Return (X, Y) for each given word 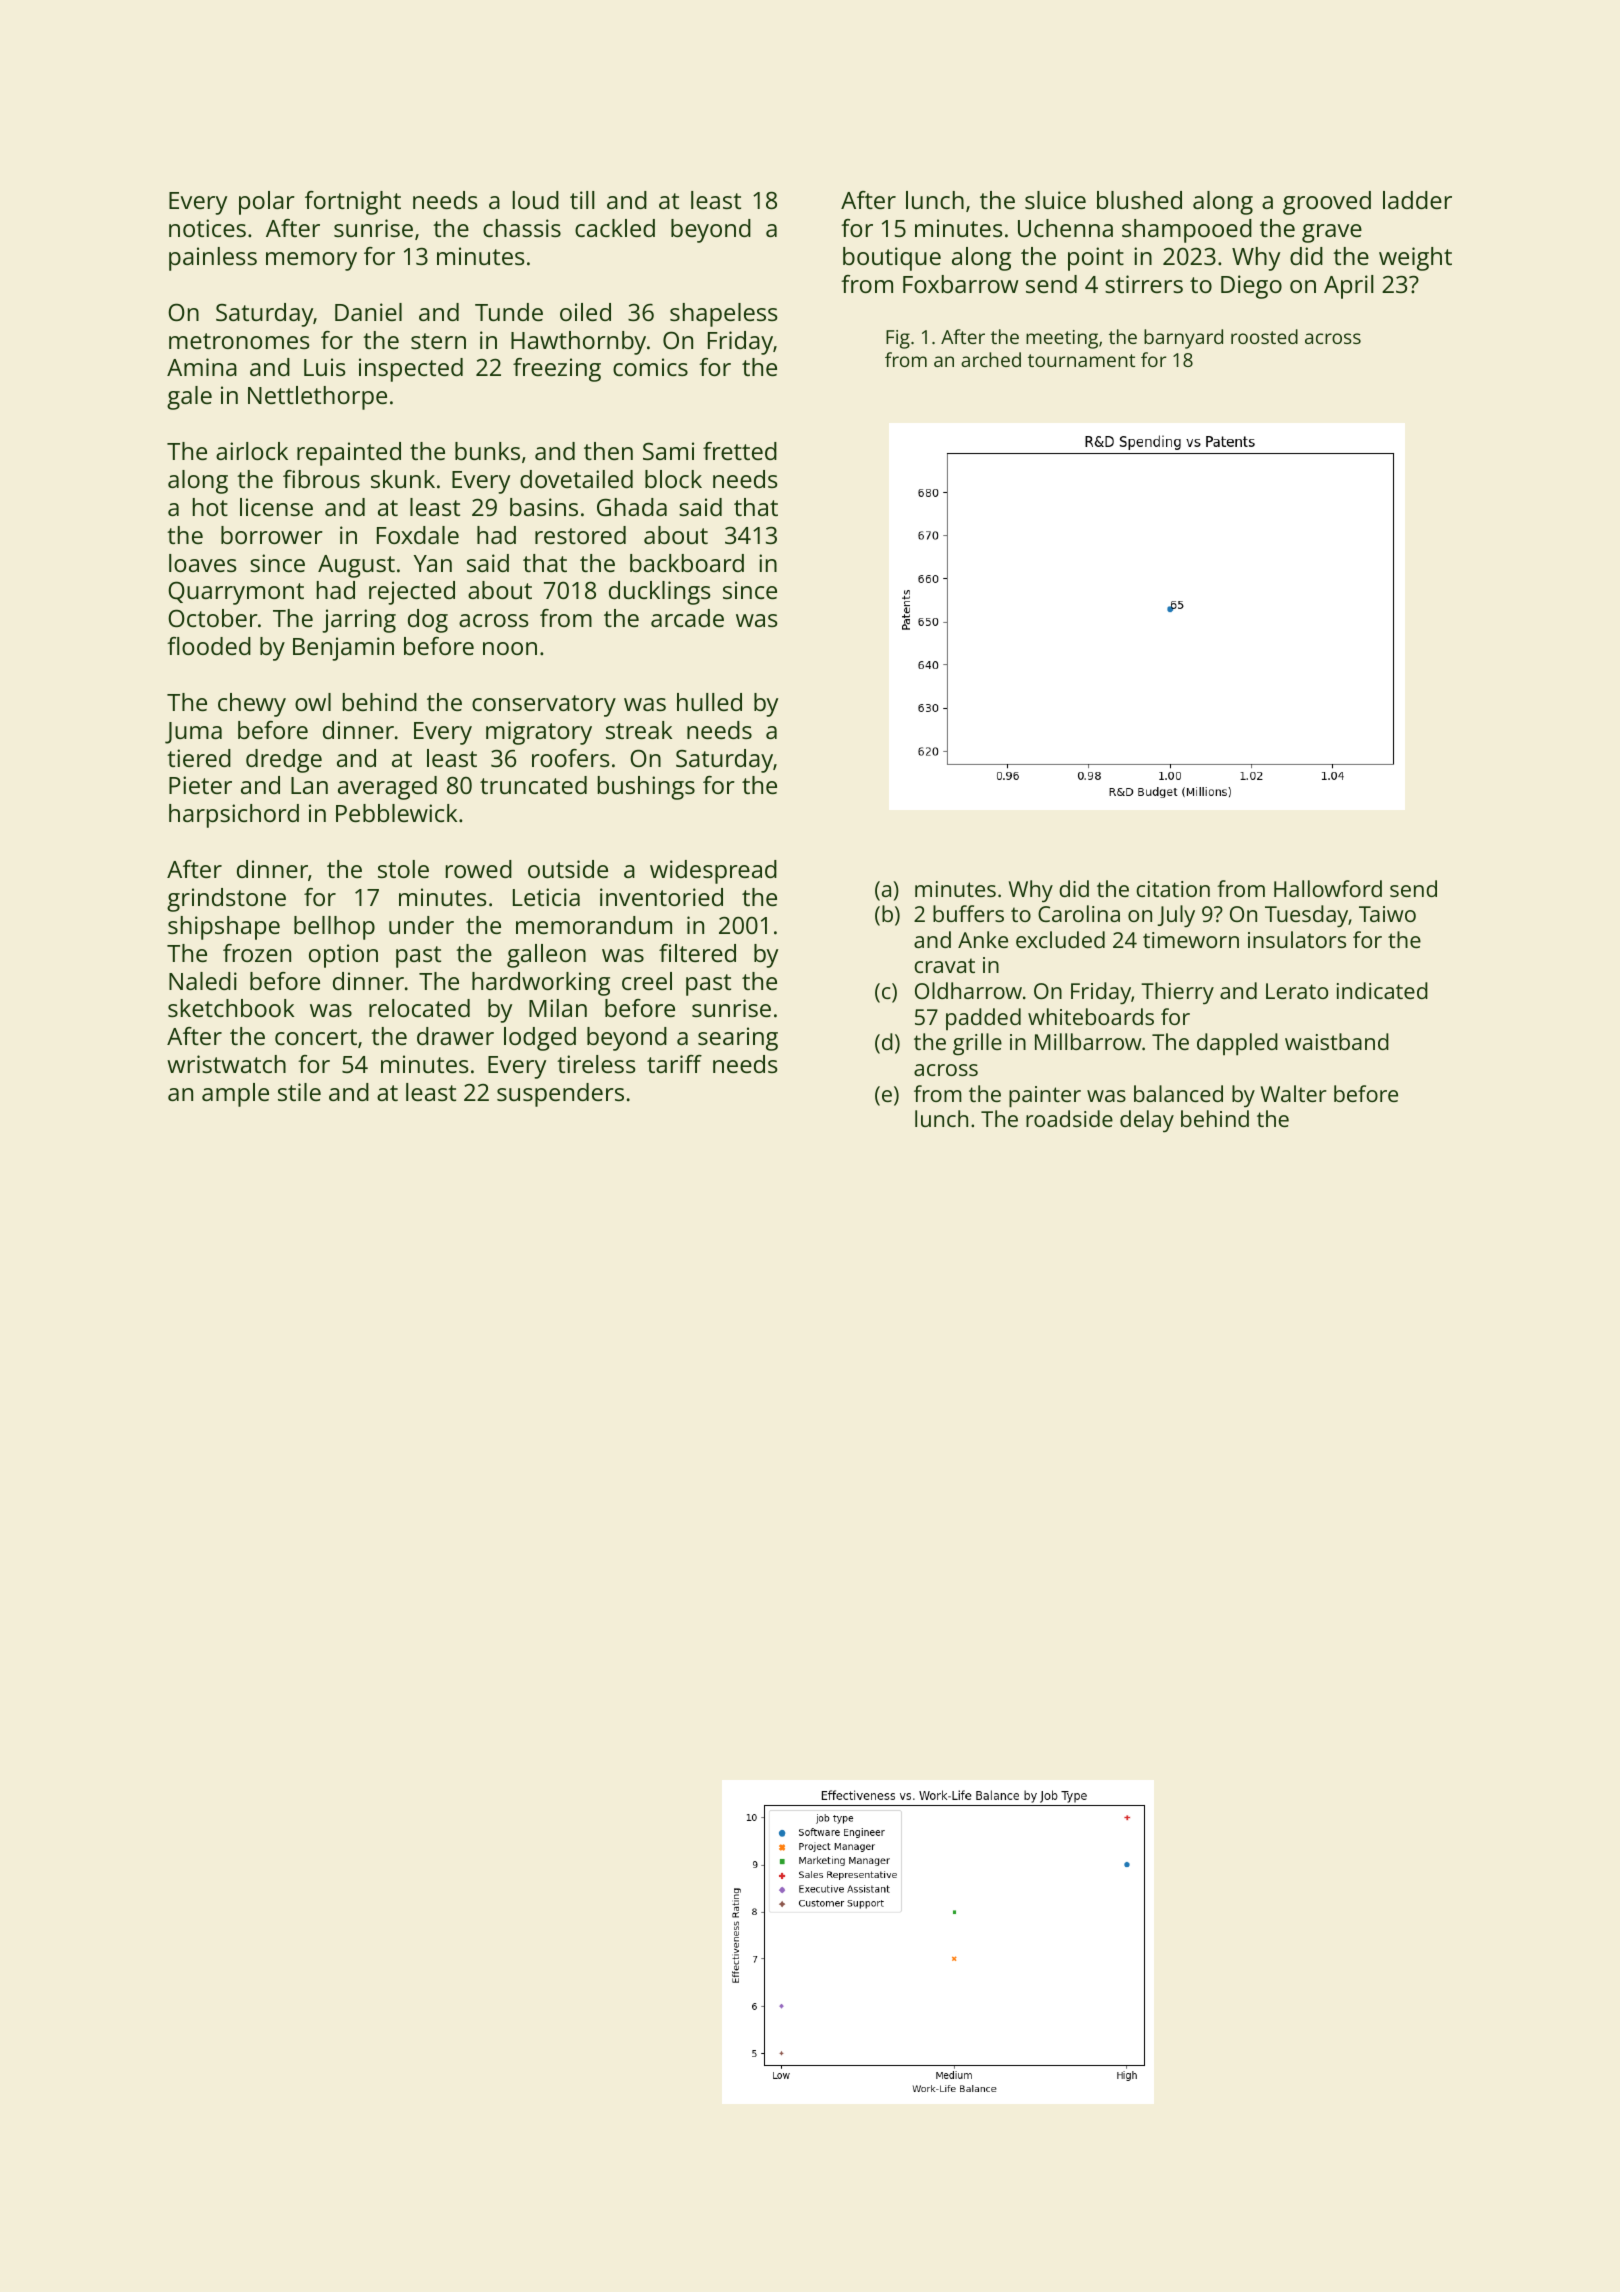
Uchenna (1065, 228)
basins (544, 507)
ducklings (660, 593)
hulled (709, 702)
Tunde (509, 312)
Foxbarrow (960, 284)
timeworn (1191, 940)
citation (1173, 889)
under (421, 925)
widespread (713, 872)
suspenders (560, 1095)
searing (738, 1039)
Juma (193, 733)
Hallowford (1328, 888)
